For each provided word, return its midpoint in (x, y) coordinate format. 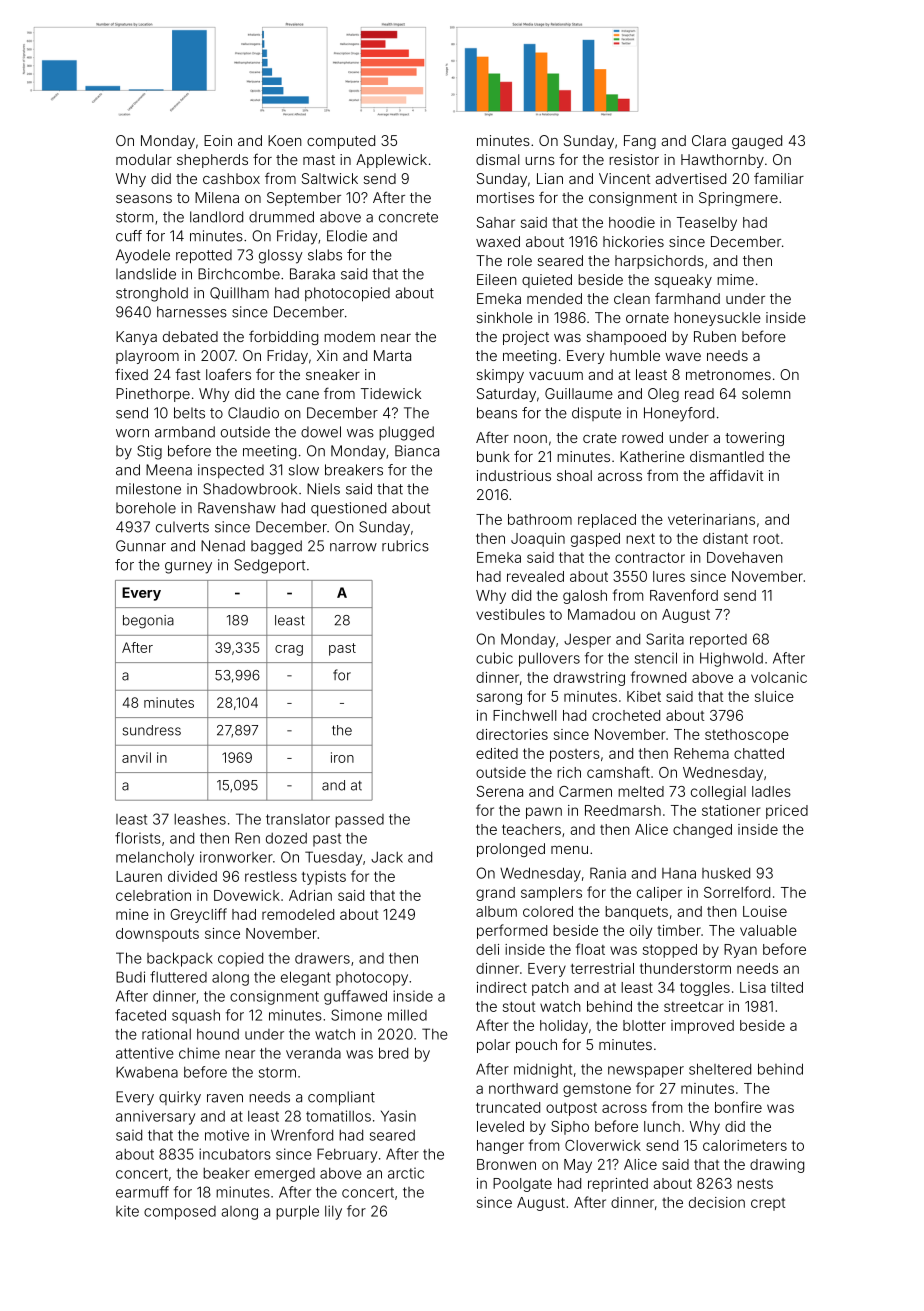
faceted (140, 1015)
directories (512, 734)
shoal (574, 475)
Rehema (701, 753)
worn (132, 433)
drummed (281, 217)
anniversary (155, 1117)
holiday (564, 1027)
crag (289, 650)
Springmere (738, 199)
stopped (670, 951)
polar (493, 1046)
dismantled (727, 456)
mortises (505, 197)
